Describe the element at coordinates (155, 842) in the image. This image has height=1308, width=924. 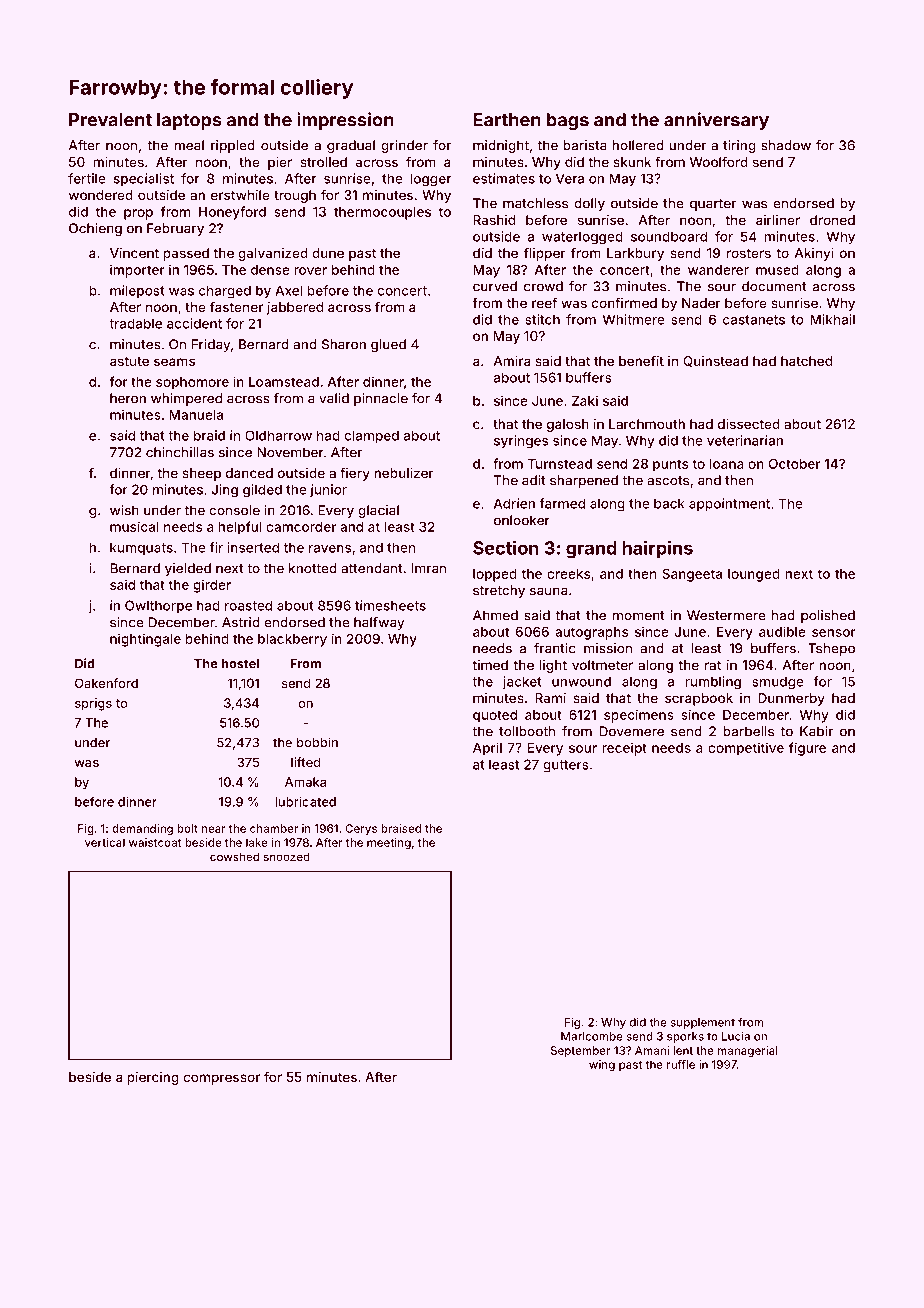
I see `waistcoat` at that location.
